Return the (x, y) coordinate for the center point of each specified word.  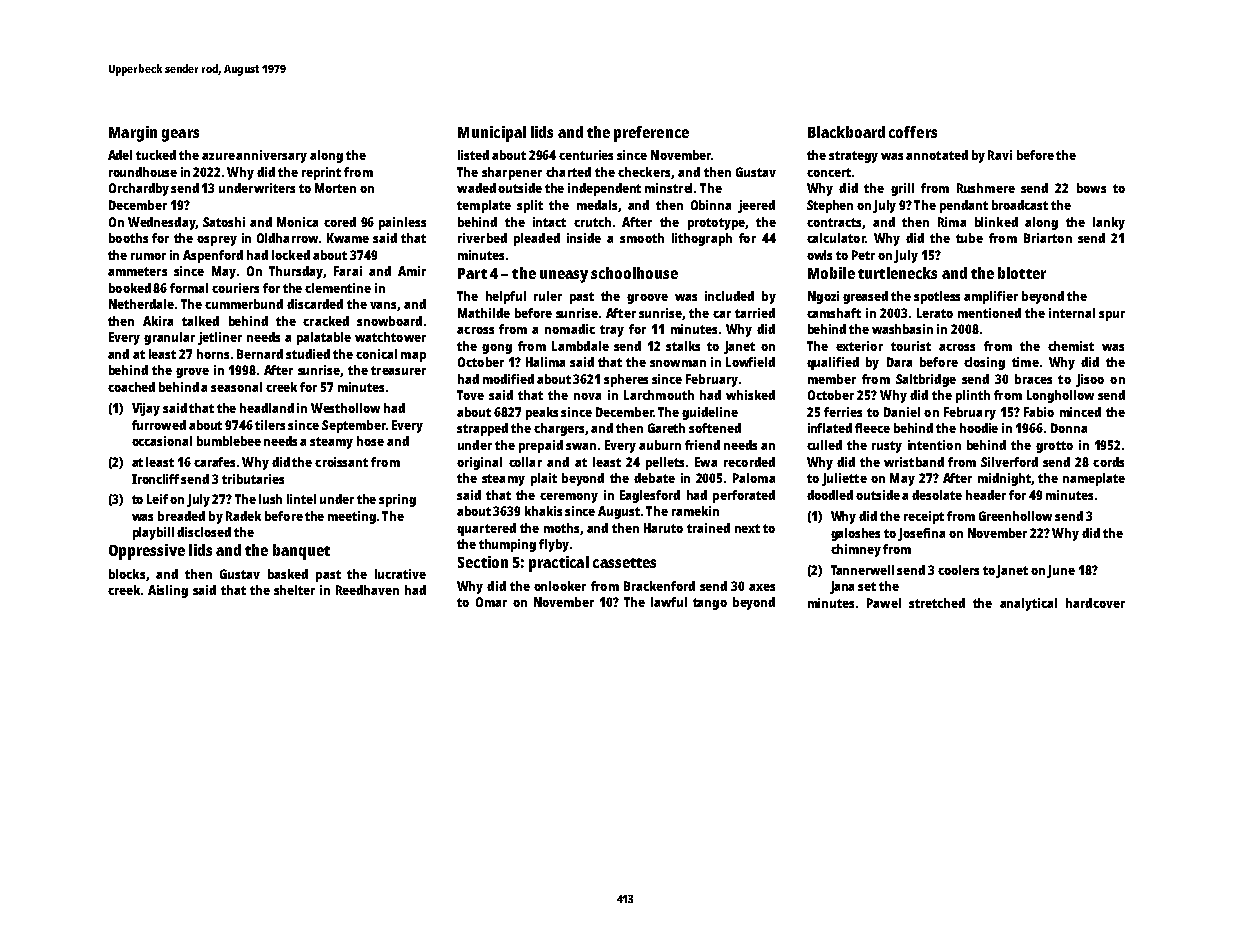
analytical (1028, 604)
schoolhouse (634, 273)
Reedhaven (367, 590)
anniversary (271, 156)
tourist (911, 346)
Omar (491, 602)
